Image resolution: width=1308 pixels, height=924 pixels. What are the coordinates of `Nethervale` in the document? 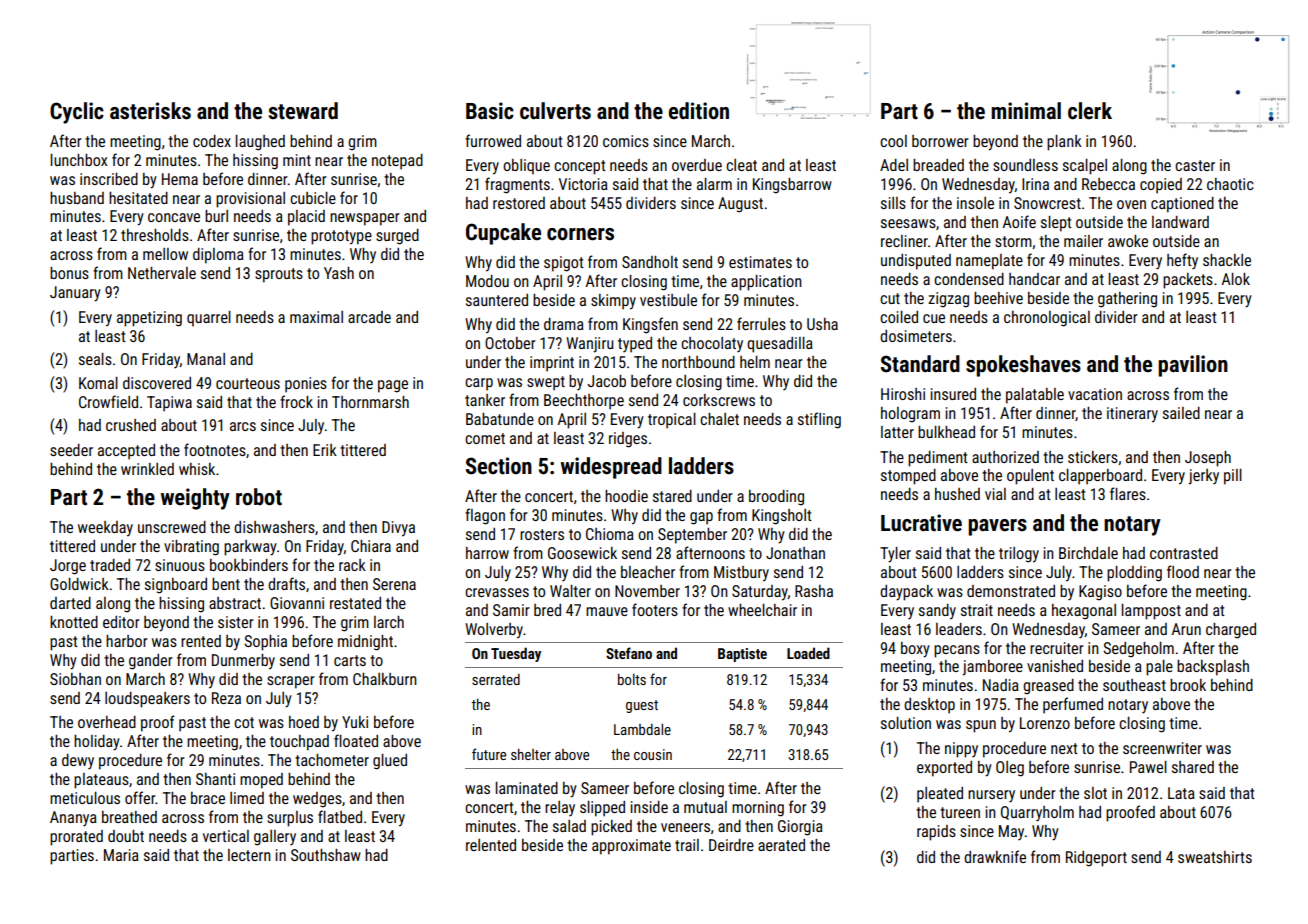 It's located at (162, 273).
